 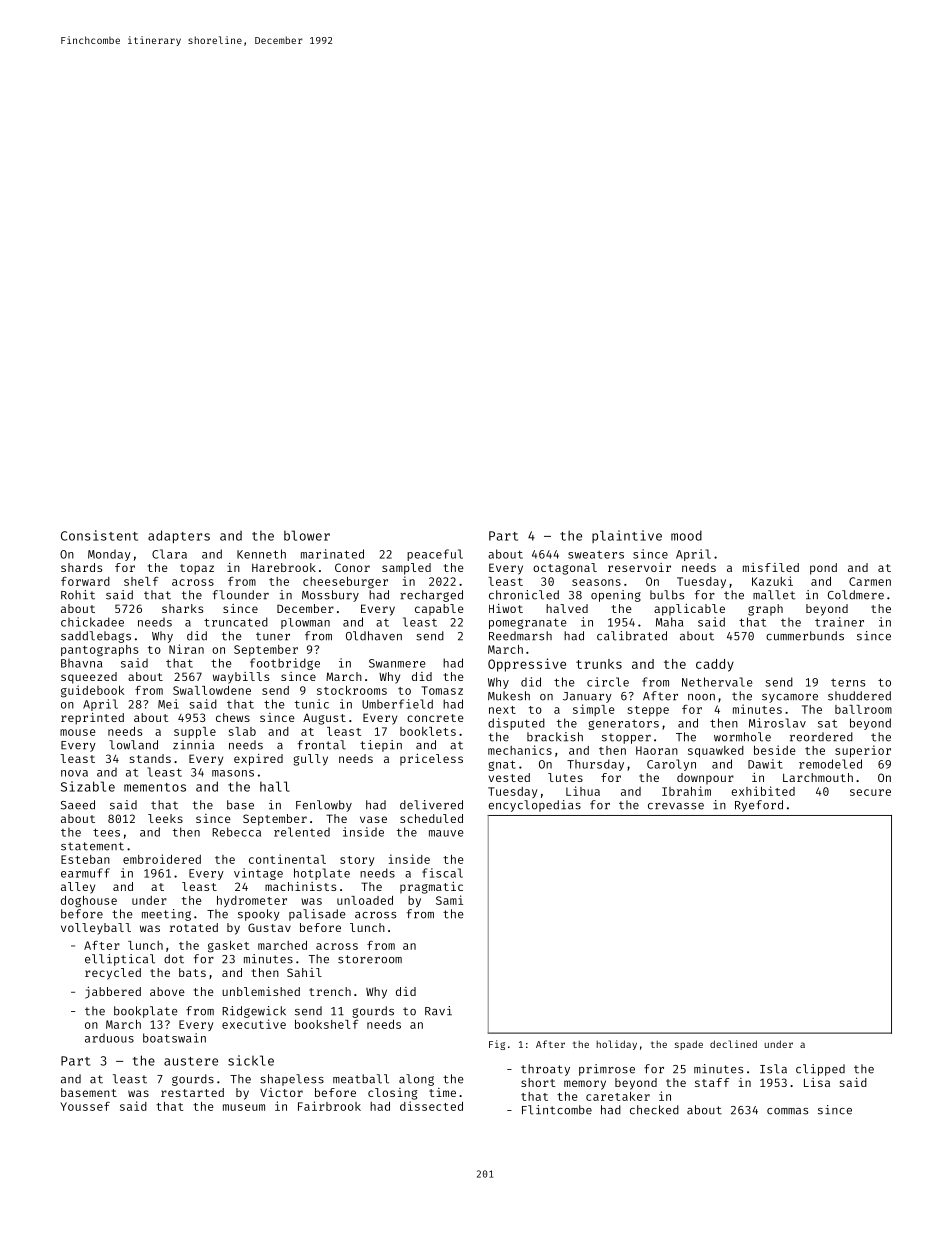 What do you see at coordinates (431, 596) in the image?
I see `recharged` at bounding box center [431, 596].
